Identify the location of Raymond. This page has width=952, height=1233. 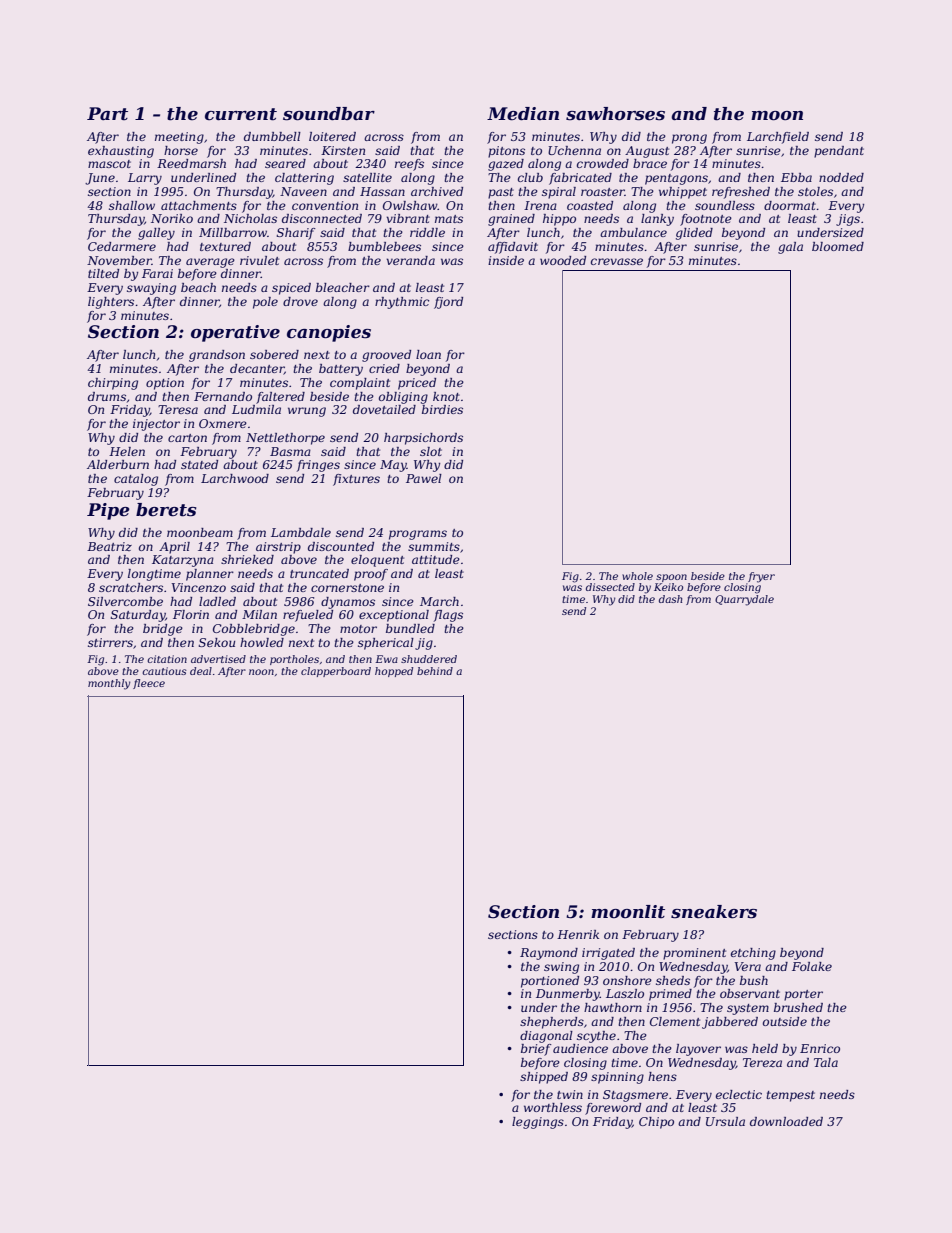
(549, 954).
